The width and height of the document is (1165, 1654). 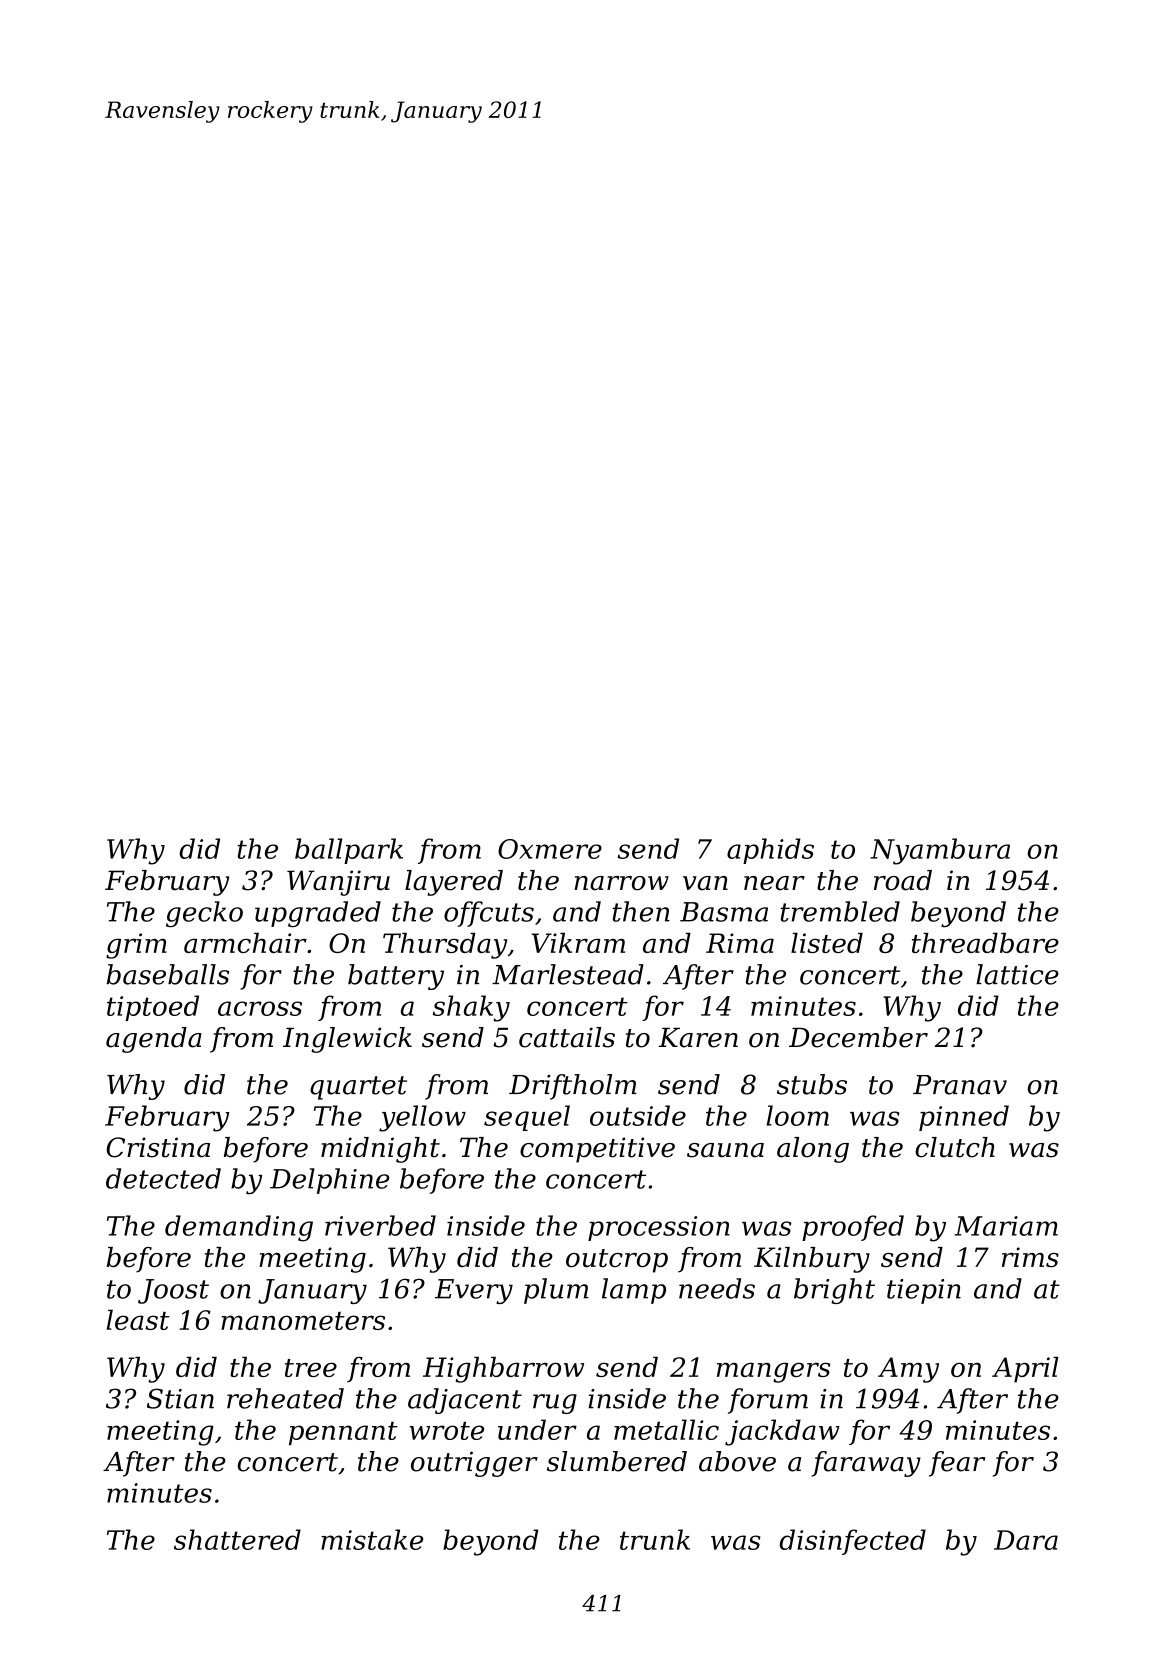 I want to click on threadbare, so click(x=985, y=943).
